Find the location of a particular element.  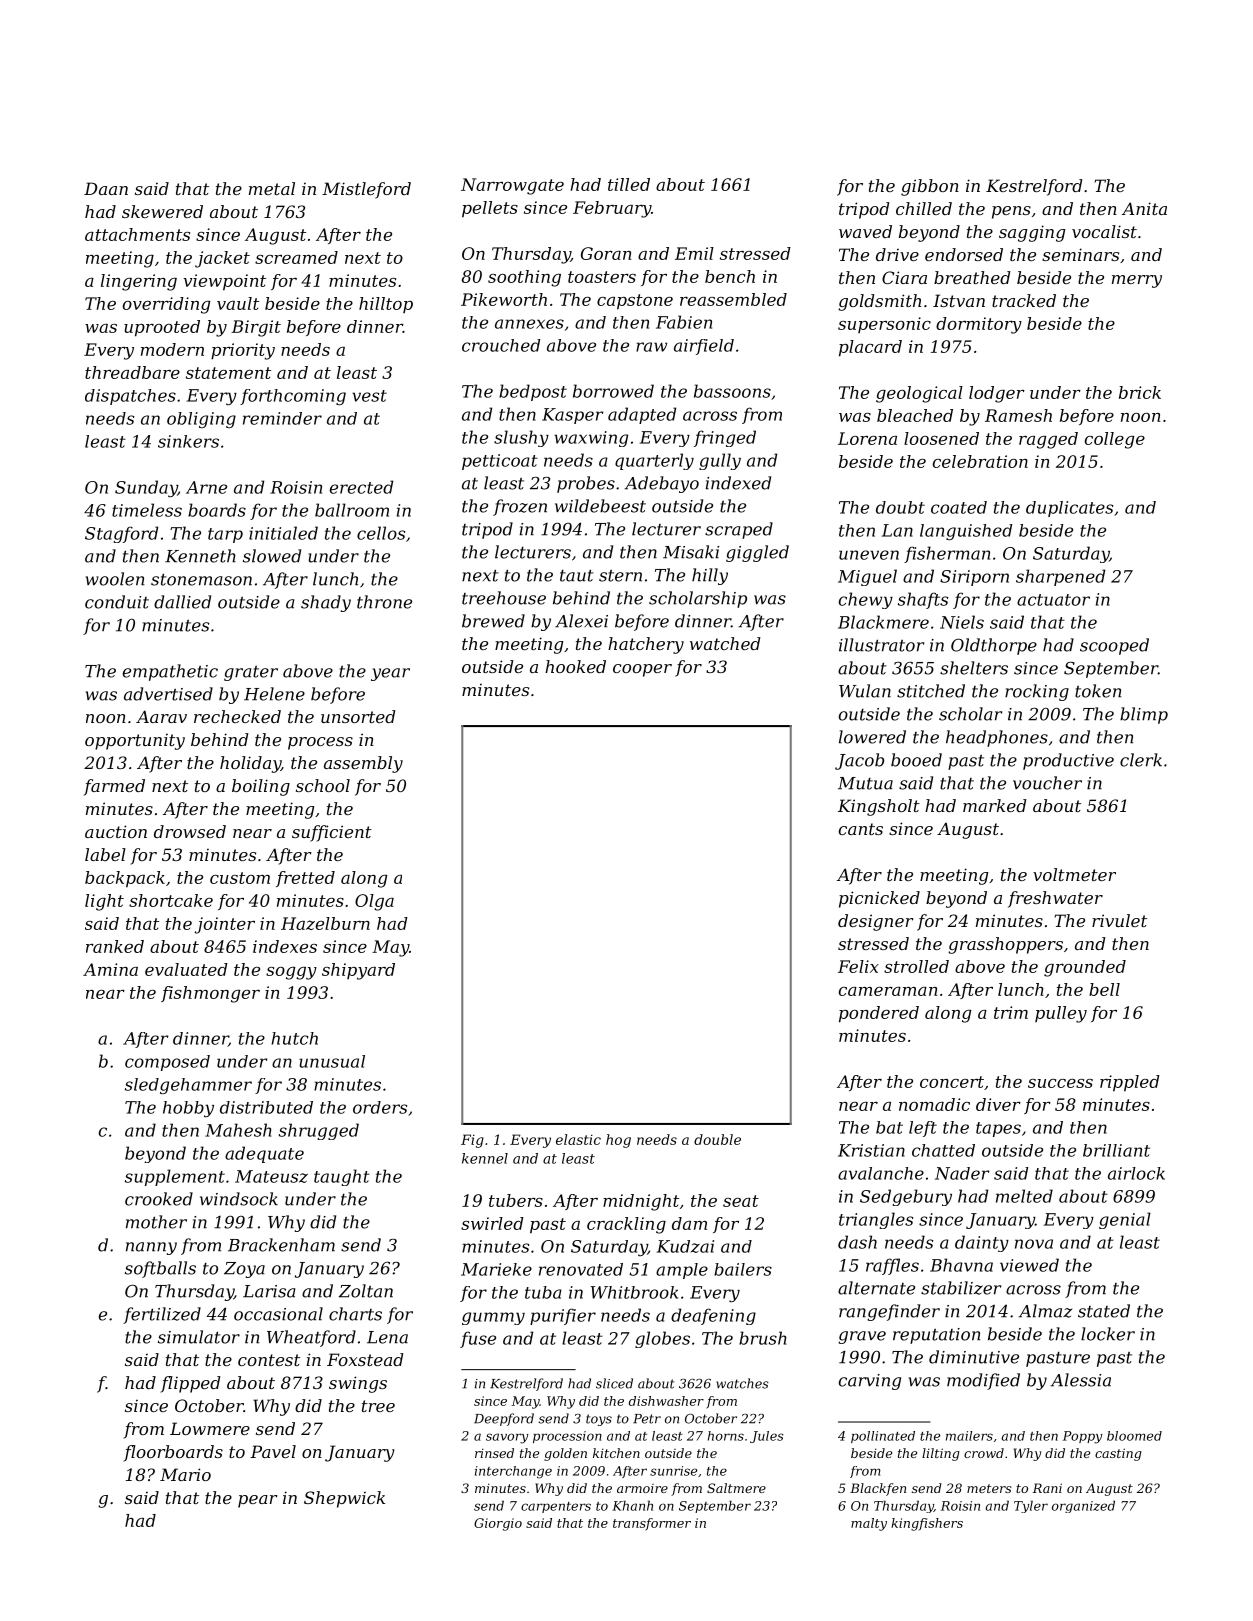

vault is located at coordinates (238, 303).
